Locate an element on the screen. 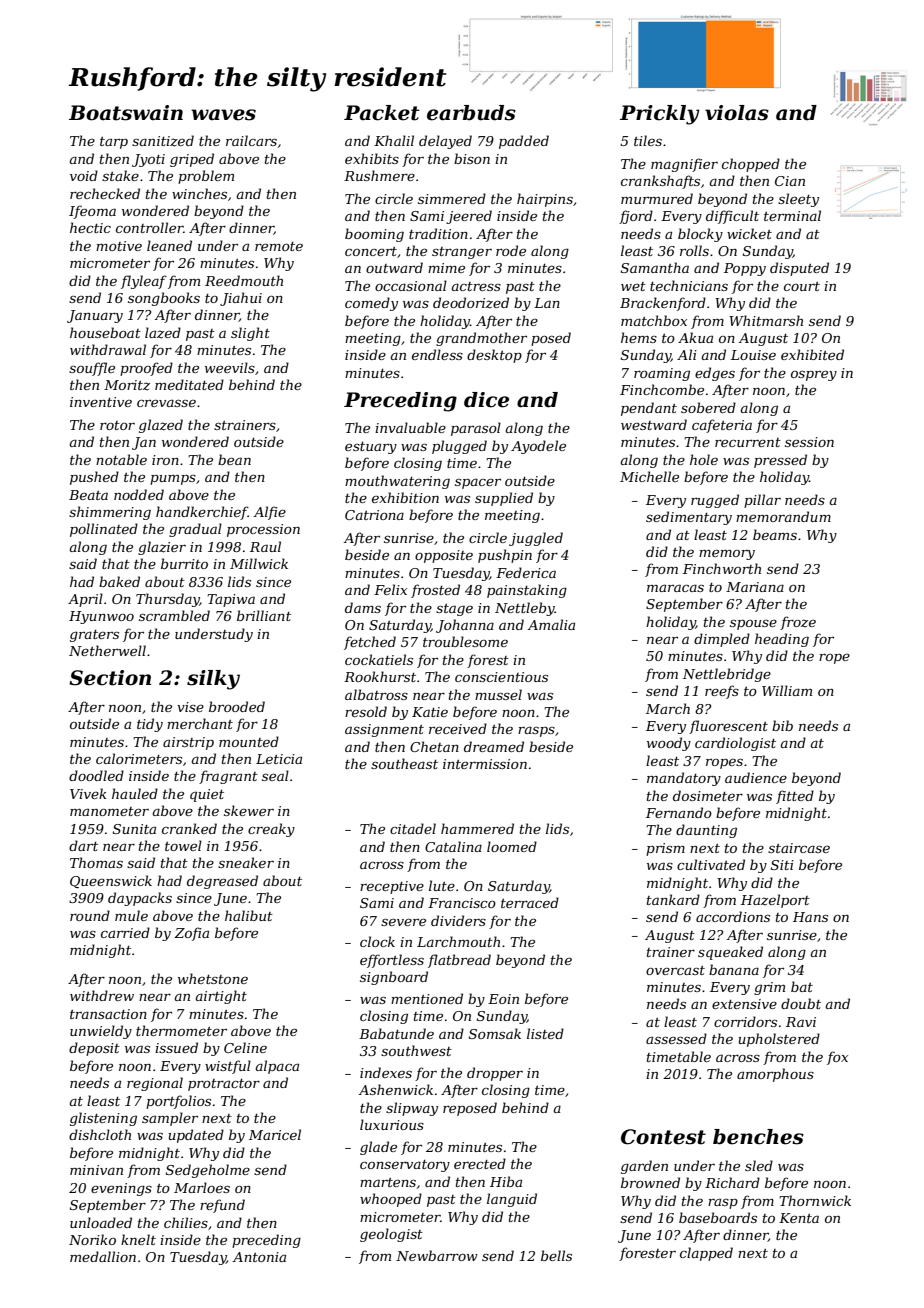 The image size is (924, 1308). edges is located at coordinates (715, 374).
